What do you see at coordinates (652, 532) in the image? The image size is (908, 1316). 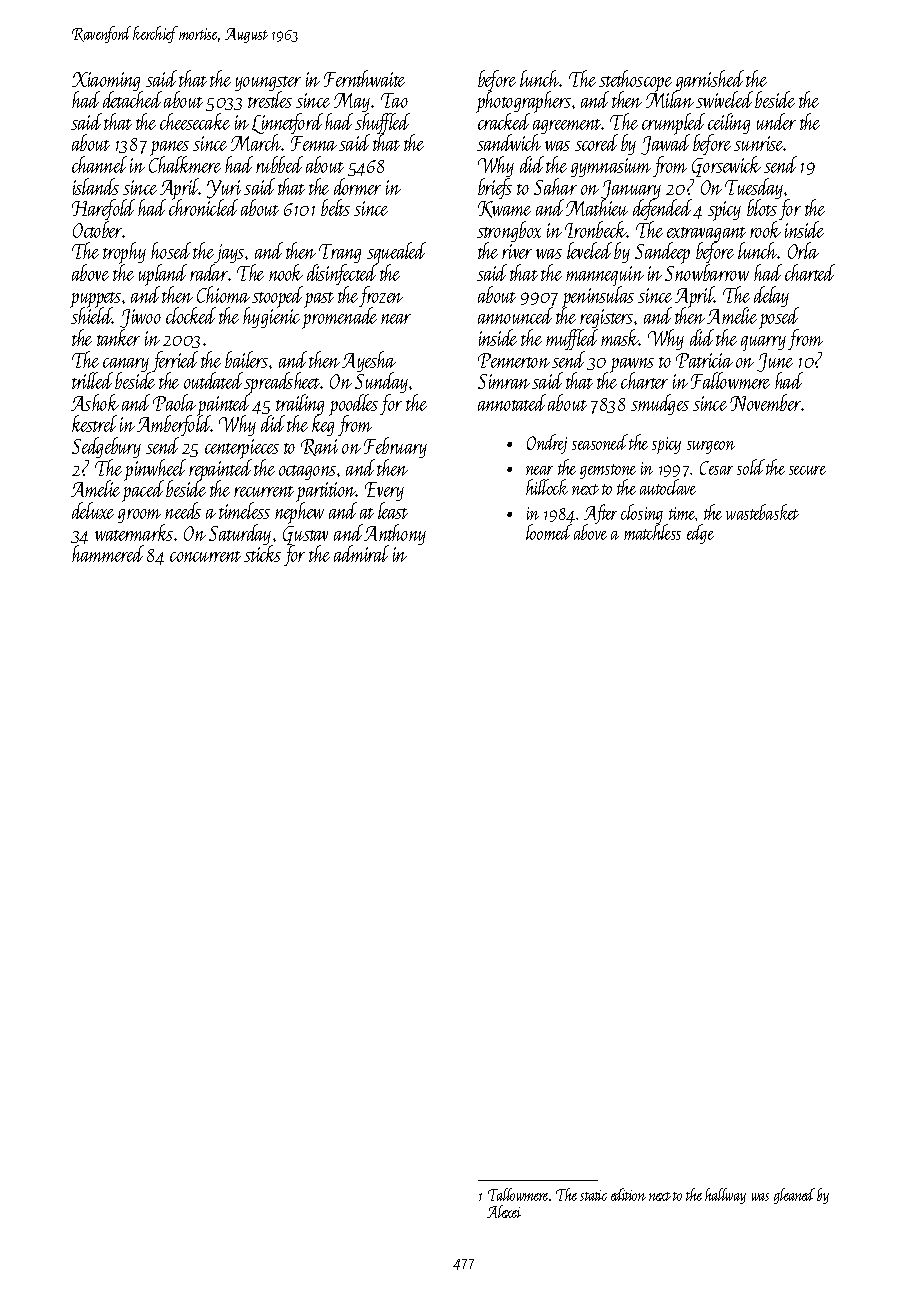 I see `matchless` at bounding box center [652, 532].
